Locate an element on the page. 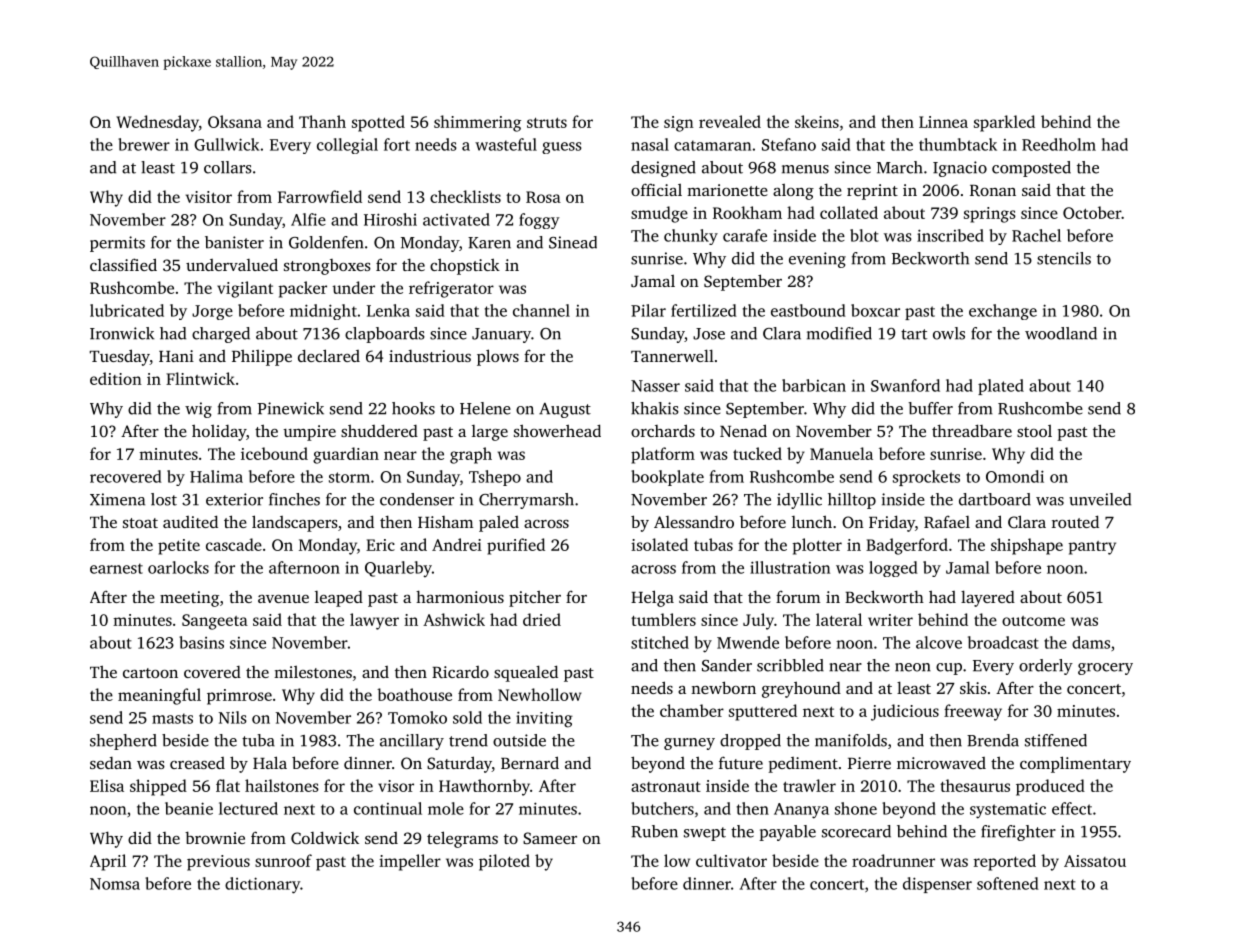 Image resolution: width=1233 pixels, height=952 pixels. Rookham is located at coordinates (747, 212).
